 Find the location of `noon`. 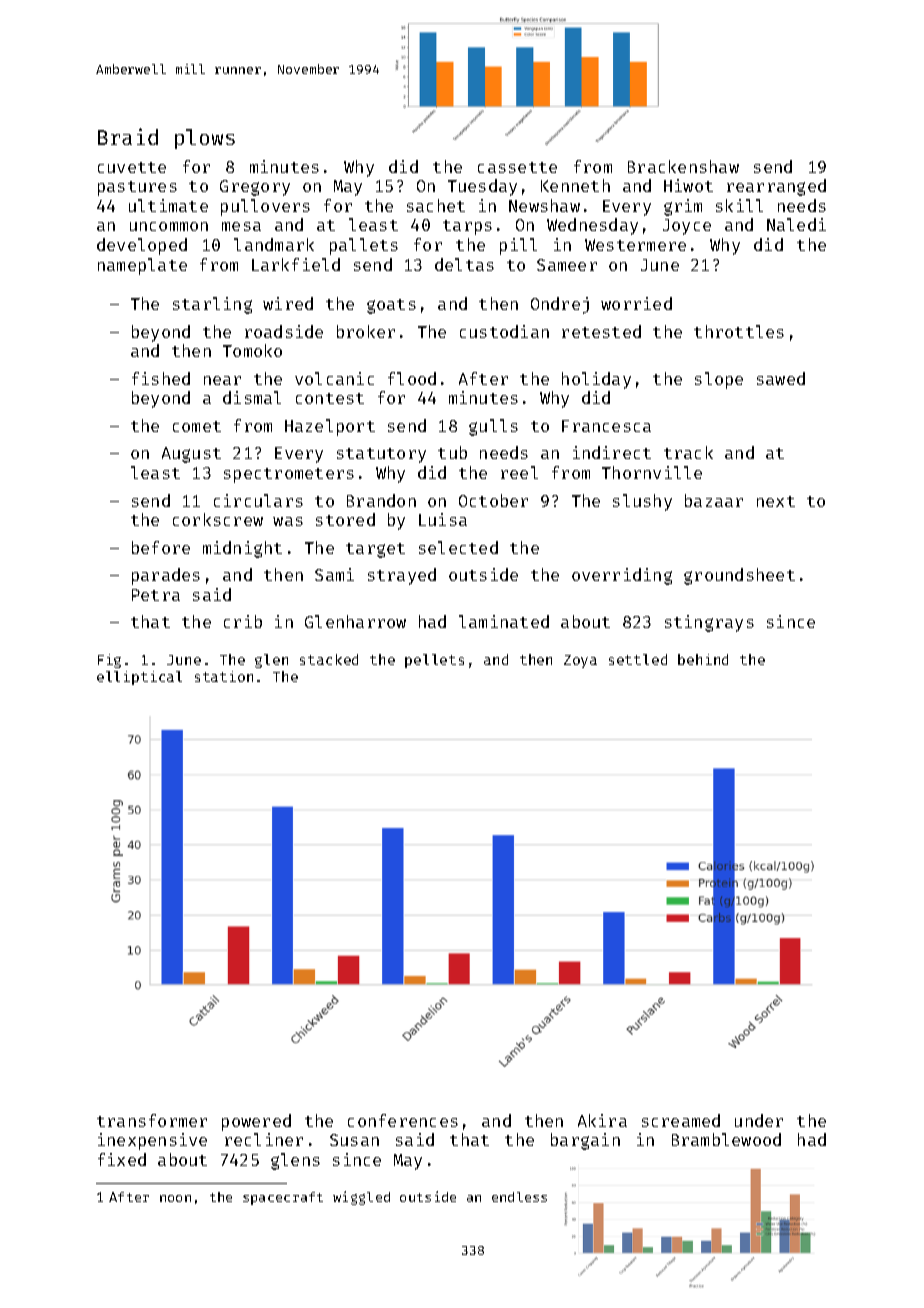

noon is located at coordinates (175, 1198).
